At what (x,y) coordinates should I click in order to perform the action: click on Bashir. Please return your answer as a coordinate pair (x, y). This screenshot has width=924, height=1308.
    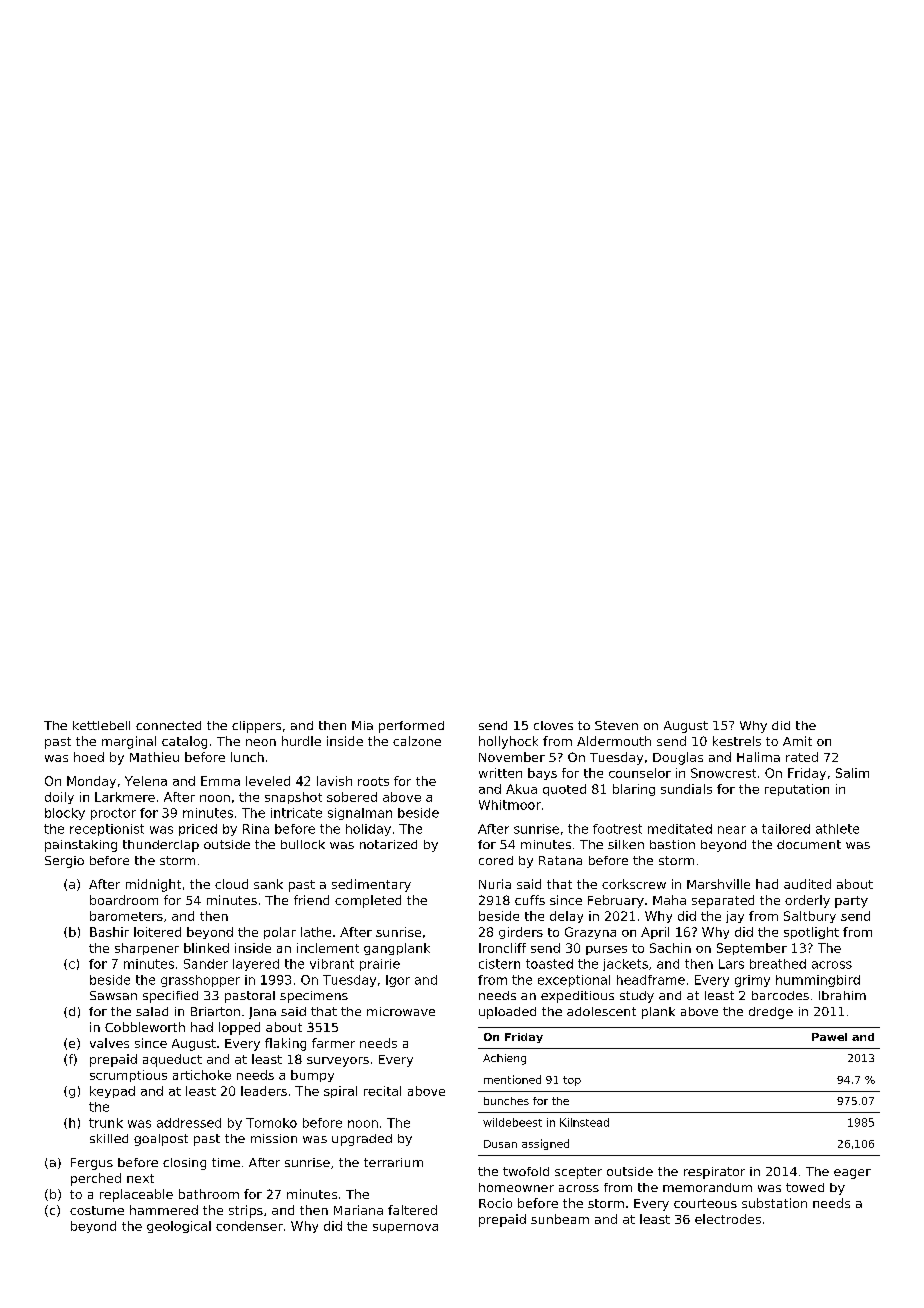
    Looking at the image, I should click on (109, 932).
